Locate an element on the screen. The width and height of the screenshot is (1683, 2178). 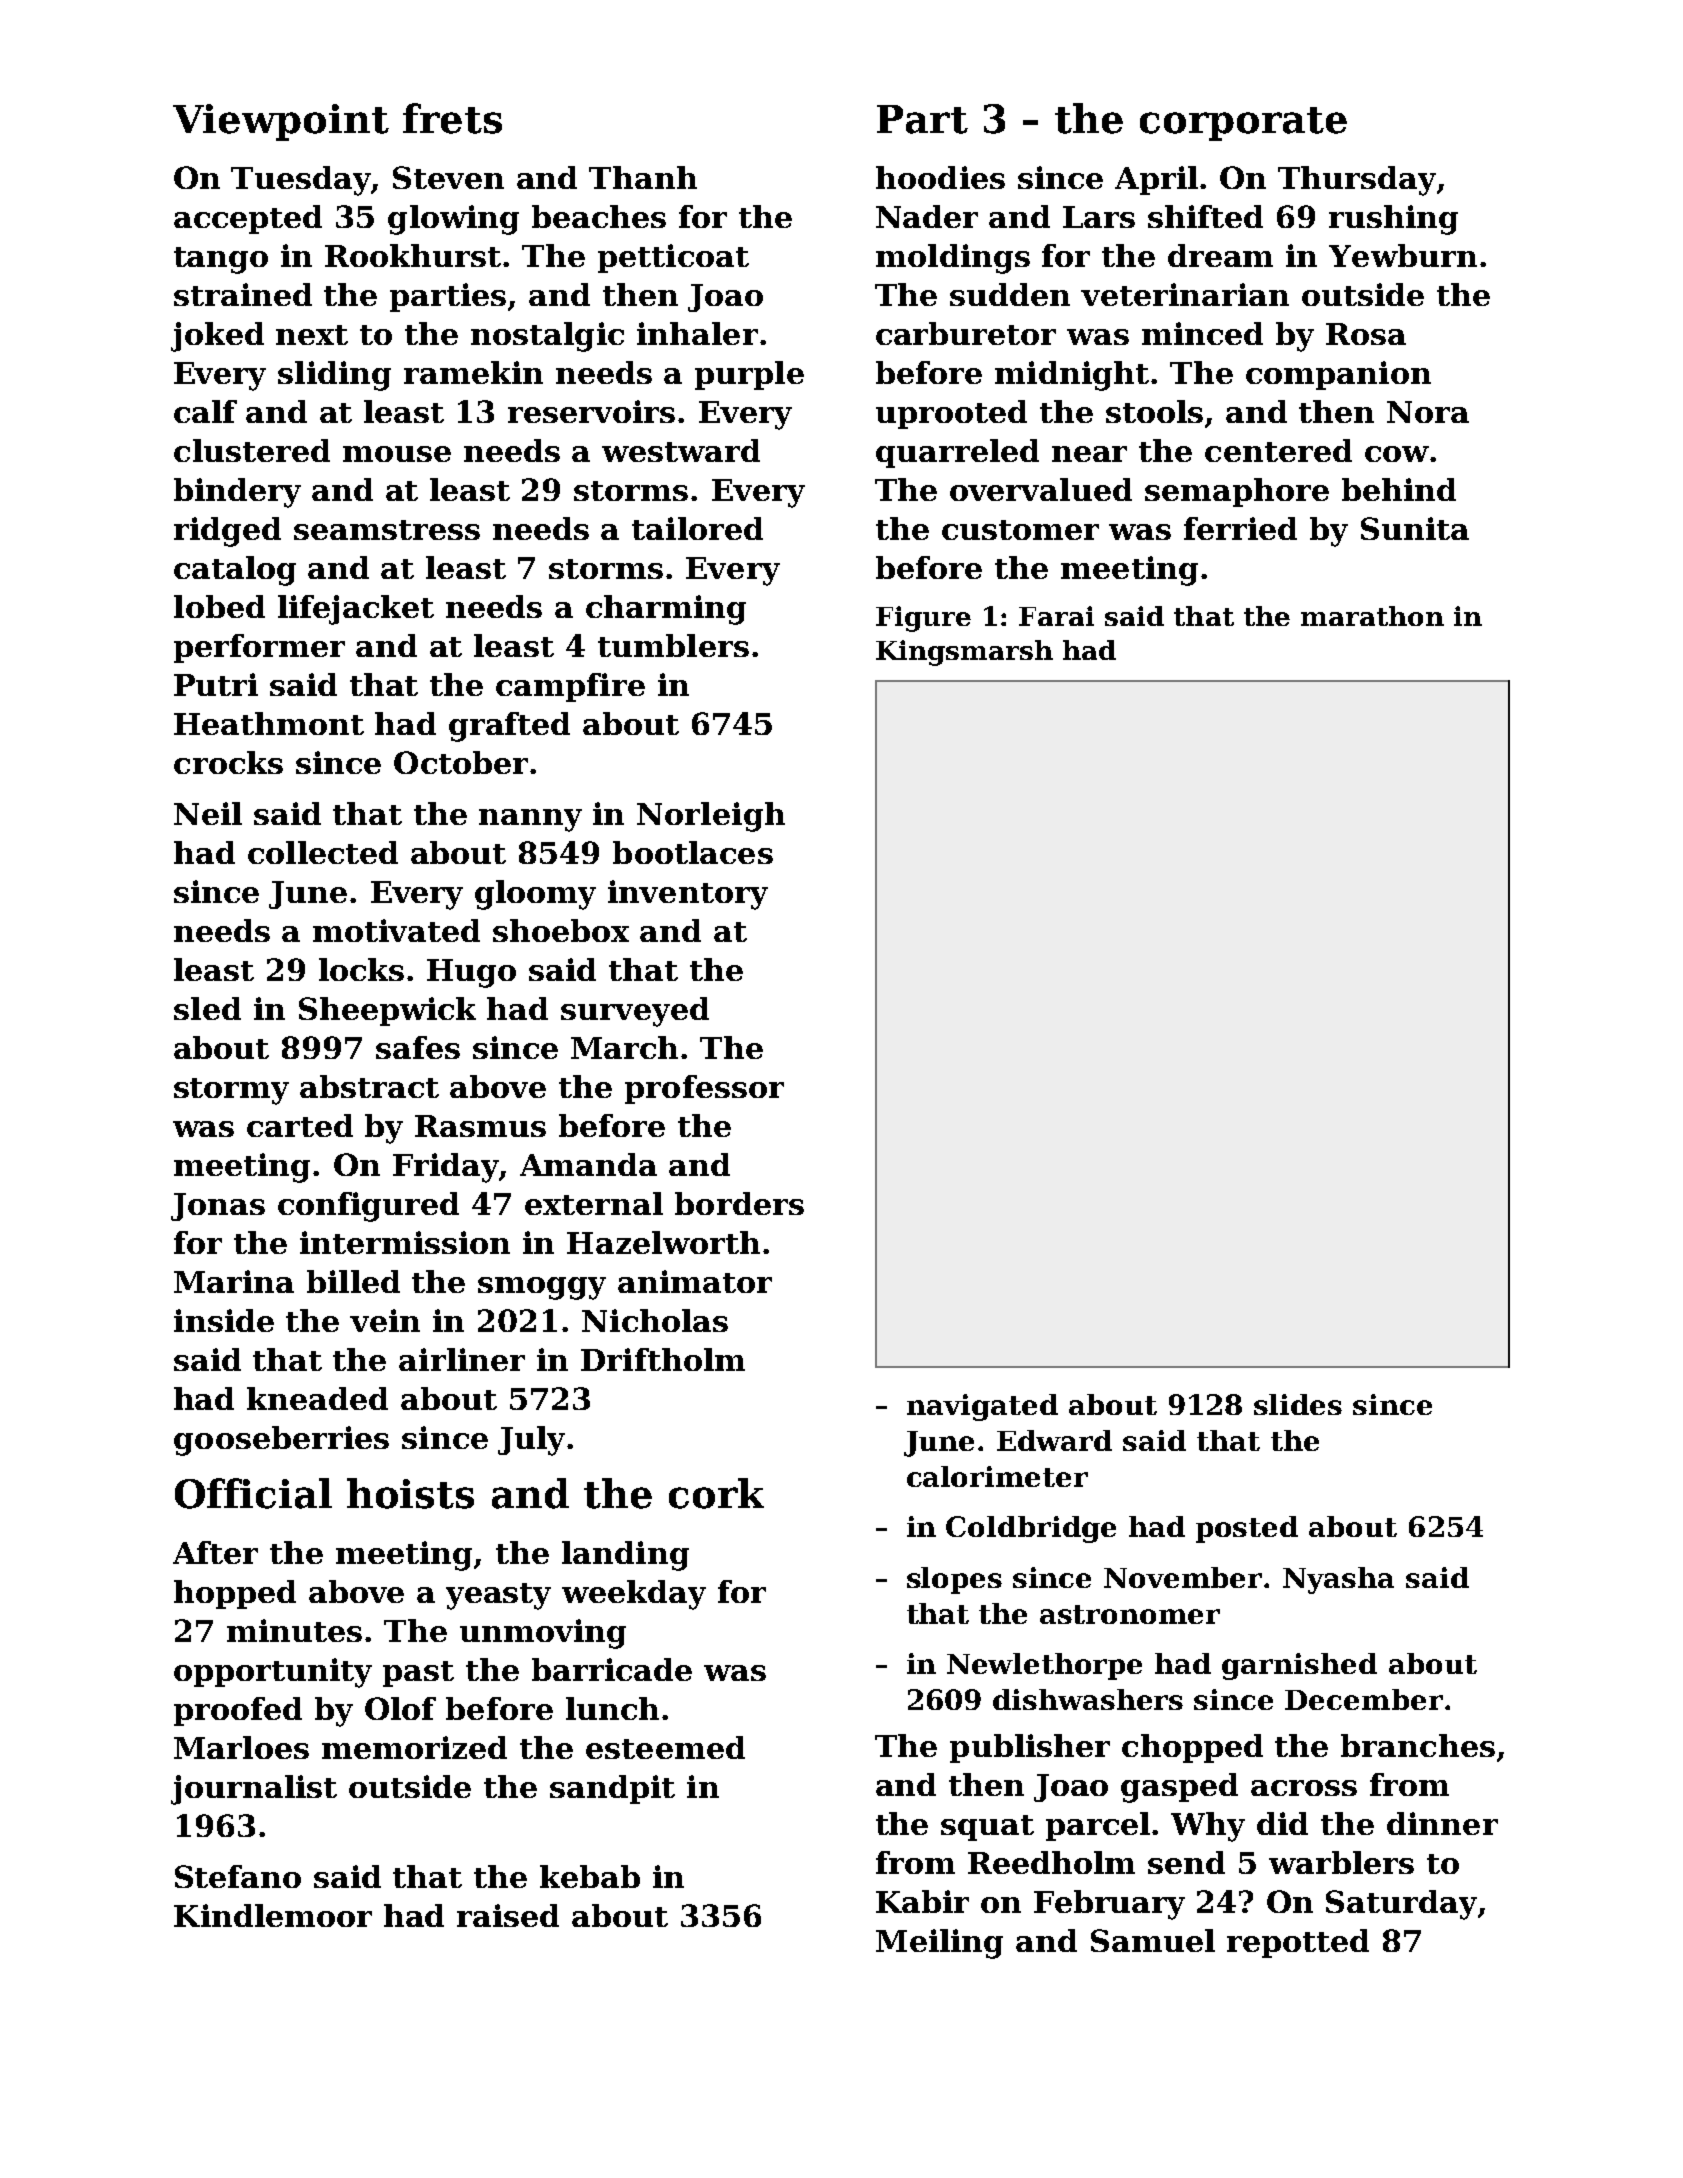
intermission is located at coordinates (405, 1242).
